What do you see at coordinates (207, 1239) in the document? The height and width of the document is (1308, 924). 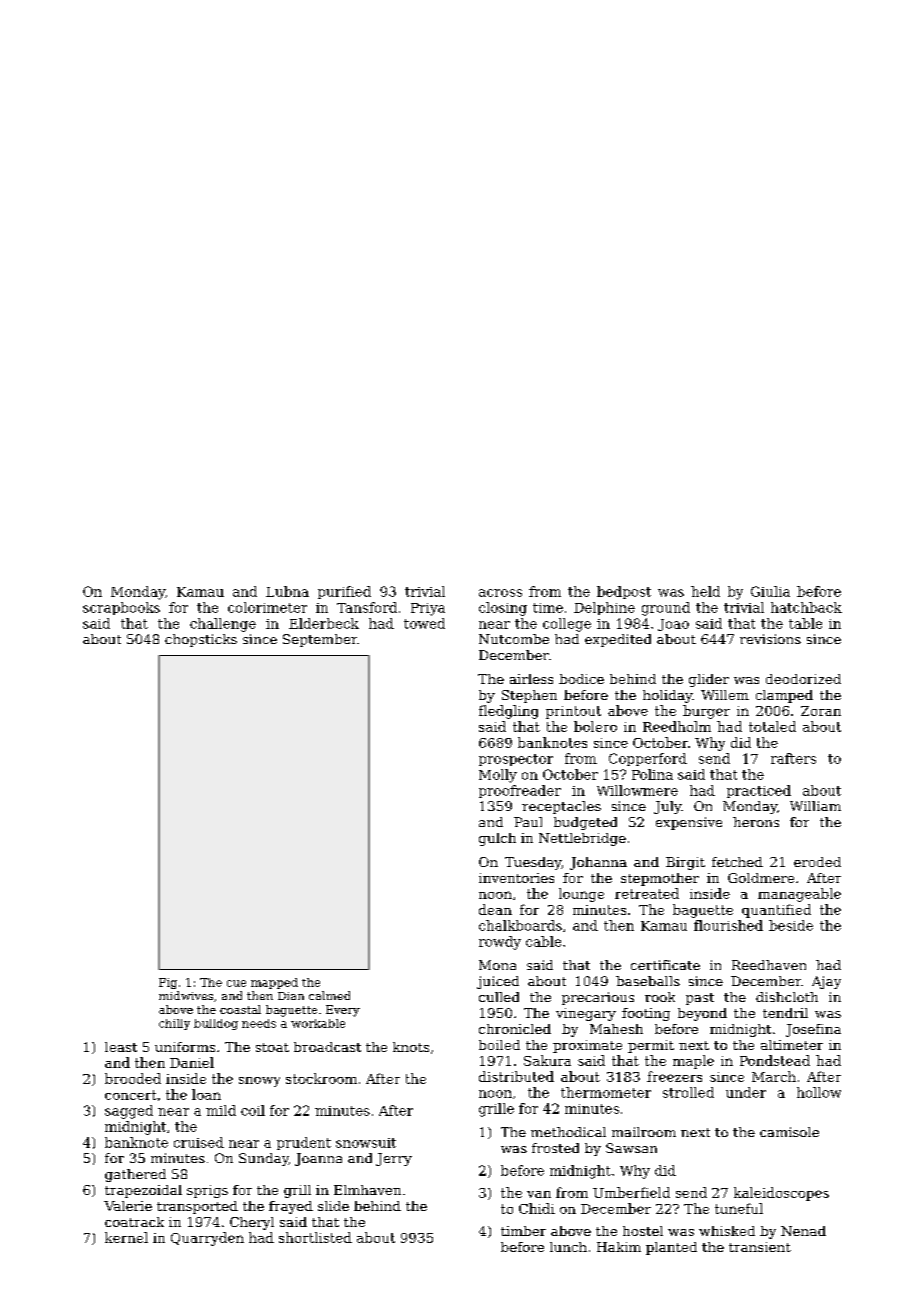 I see `Quarryden` at bounding box center [207, 1239].
